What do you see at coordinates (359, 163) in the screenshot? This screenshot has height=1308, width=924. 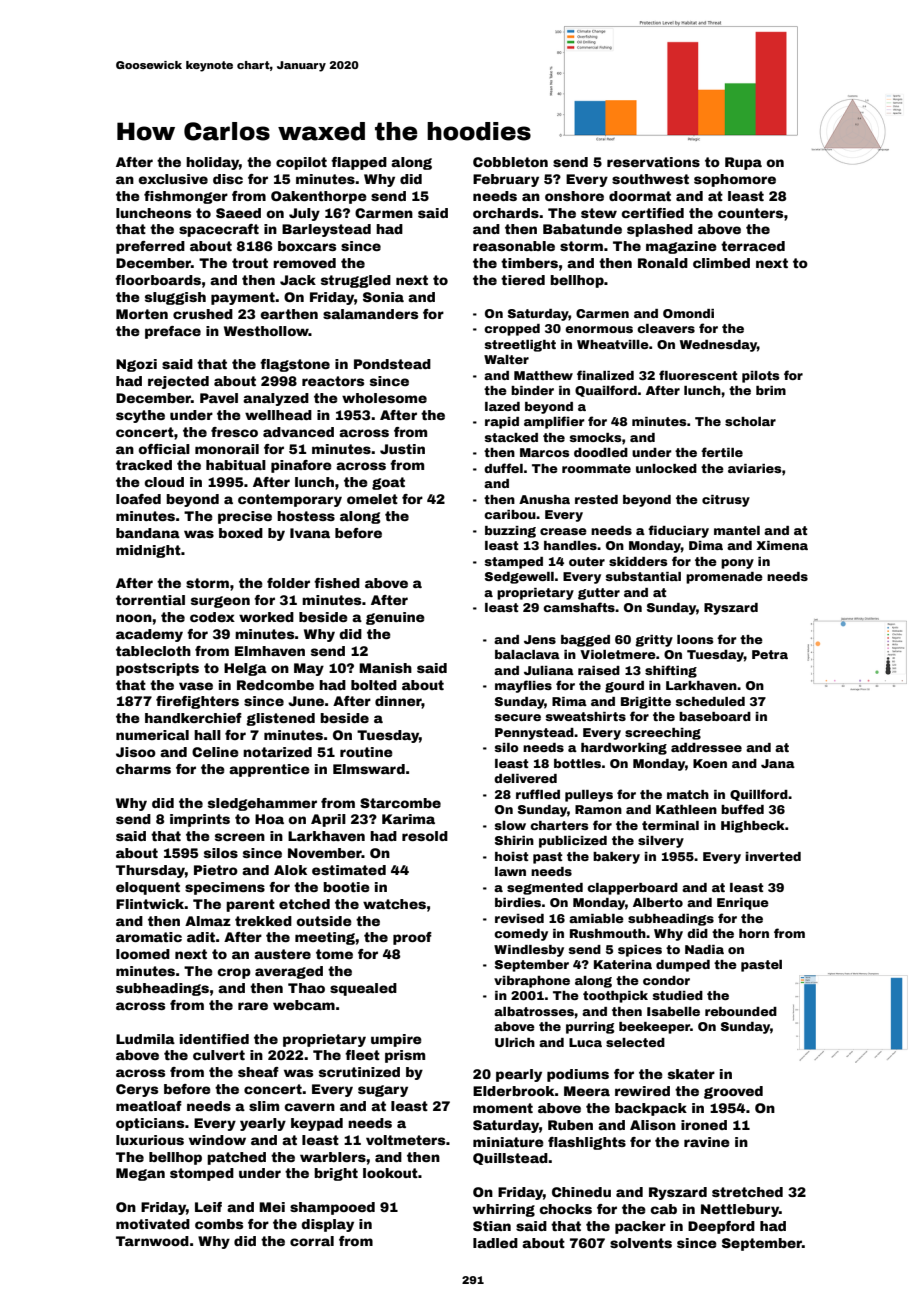 I see `flapped` at bounding box center [359, 163].
